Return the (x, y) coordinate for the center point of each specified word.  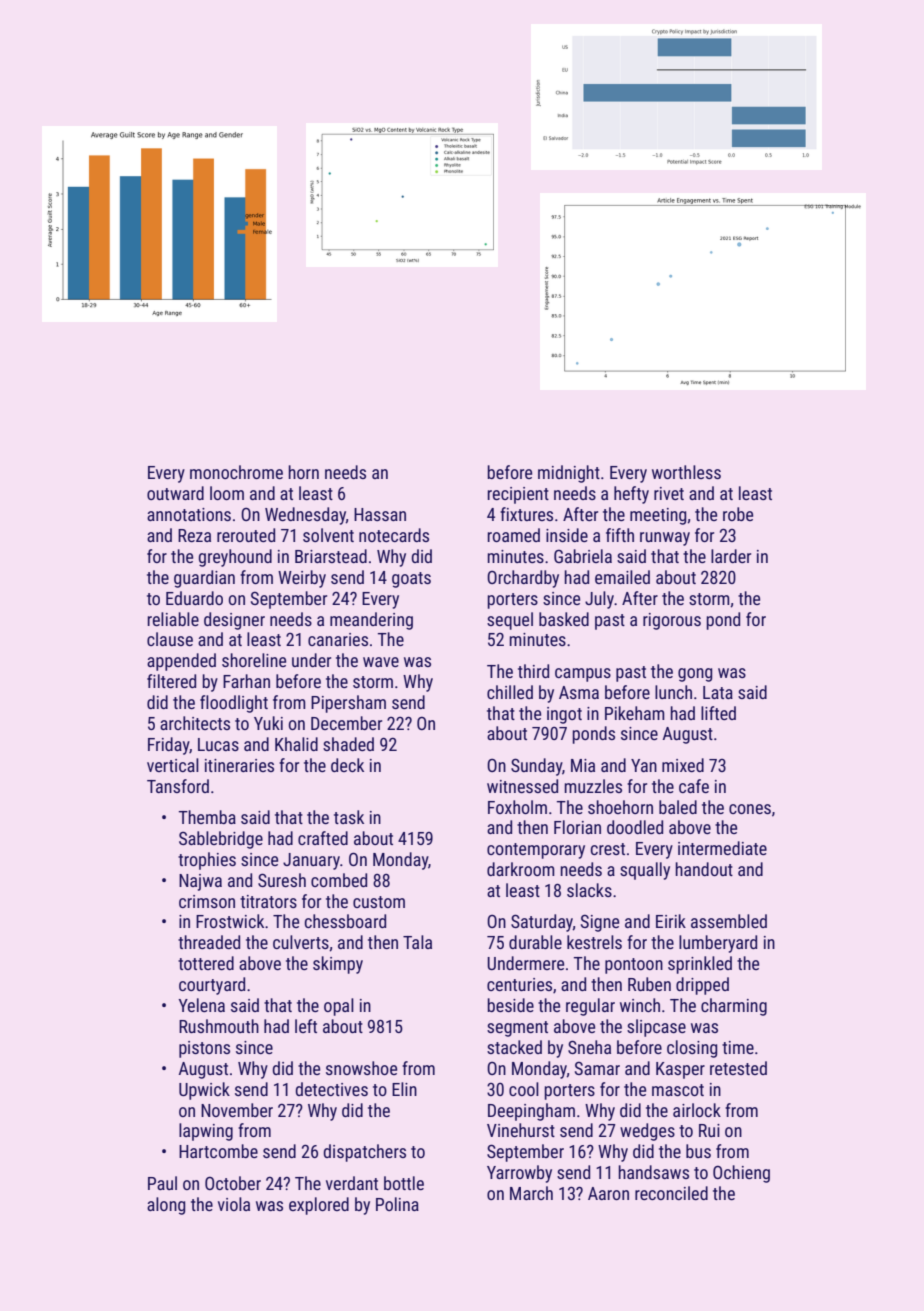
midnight (569, 474)
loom (227, 493)
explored (319, 1206)
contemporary (536, 851)
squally (645, 871)
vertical (173, 765)
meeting (658, 516)
